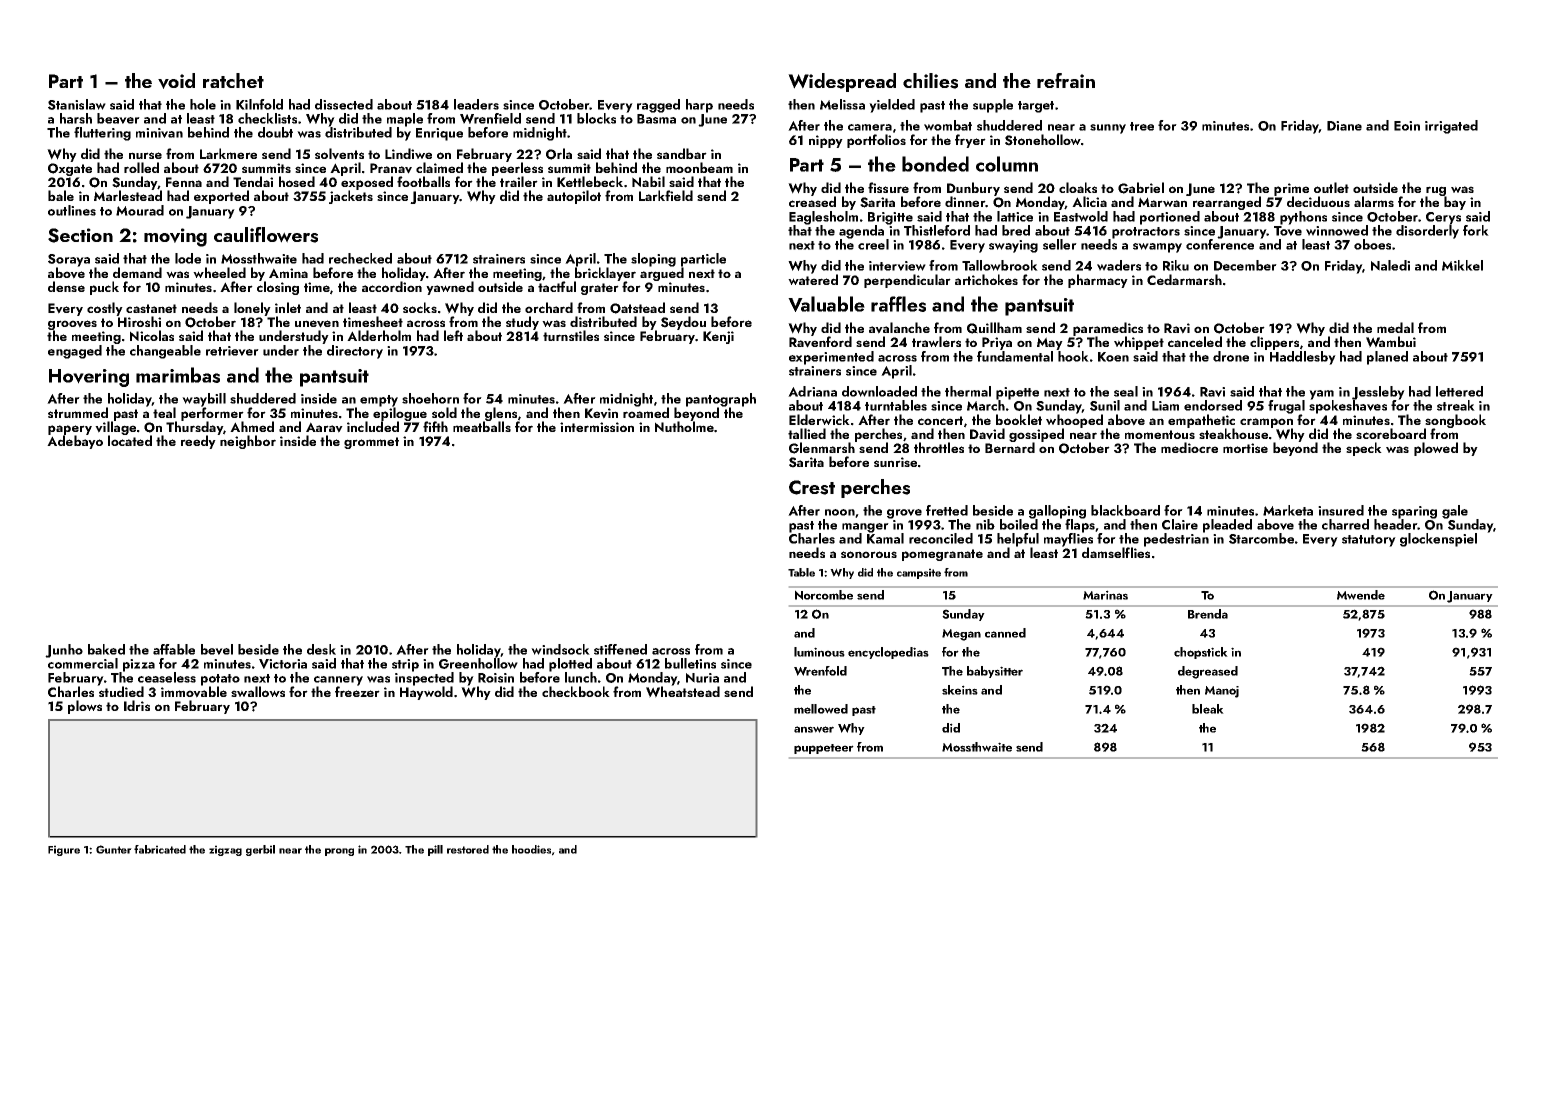 This screenshot has height=1093, width=1546. What do you see at coordinates (531, 849) in the screenshot?
I see `hoodies` at bounding box center [531, 849].
